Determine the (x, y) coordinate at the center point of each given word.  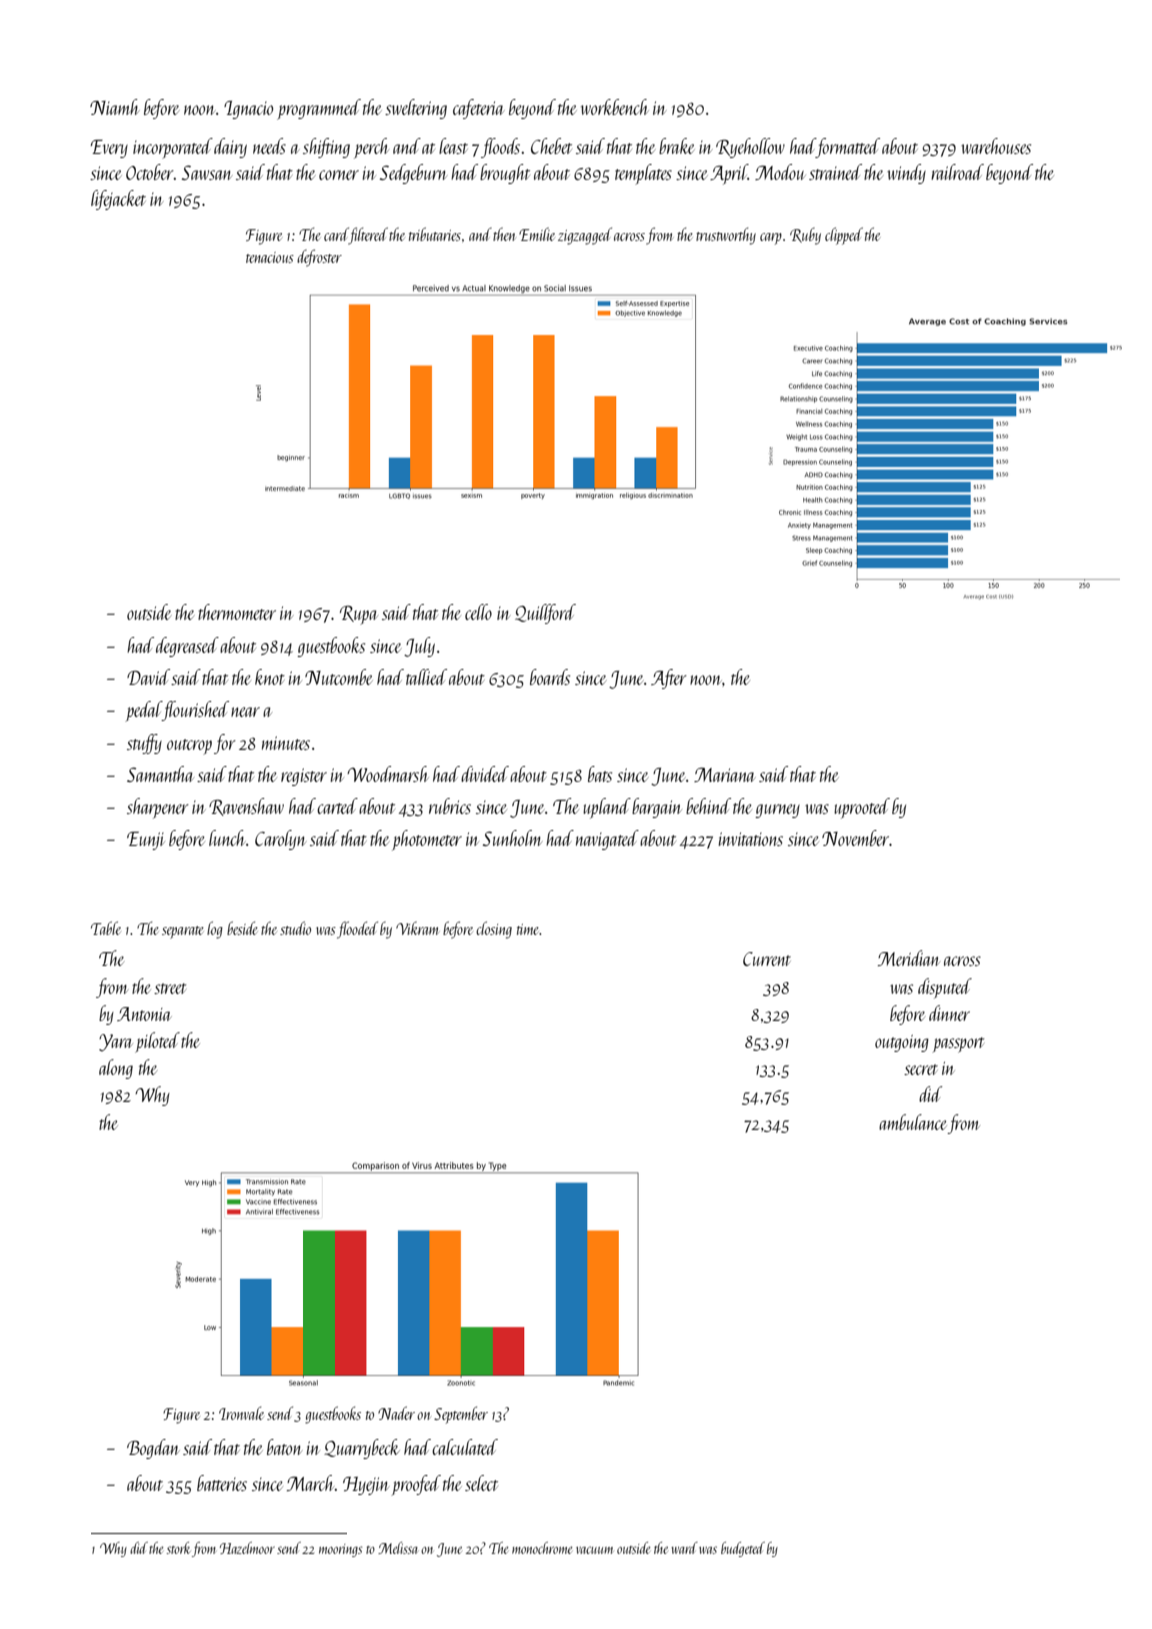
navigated (607, 840)
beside (242, 928)
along (116, 1069)
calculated (465, 1447)
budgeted (743, 1549)
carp (771, 239)
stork (178, 1548)
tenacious (270, 257)
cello (478, 612)
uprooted (862, 808)
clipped (844, 236)
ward (684, 1548)
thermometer (237, 612)
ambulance (912, 1122)
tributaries (435, 234)
